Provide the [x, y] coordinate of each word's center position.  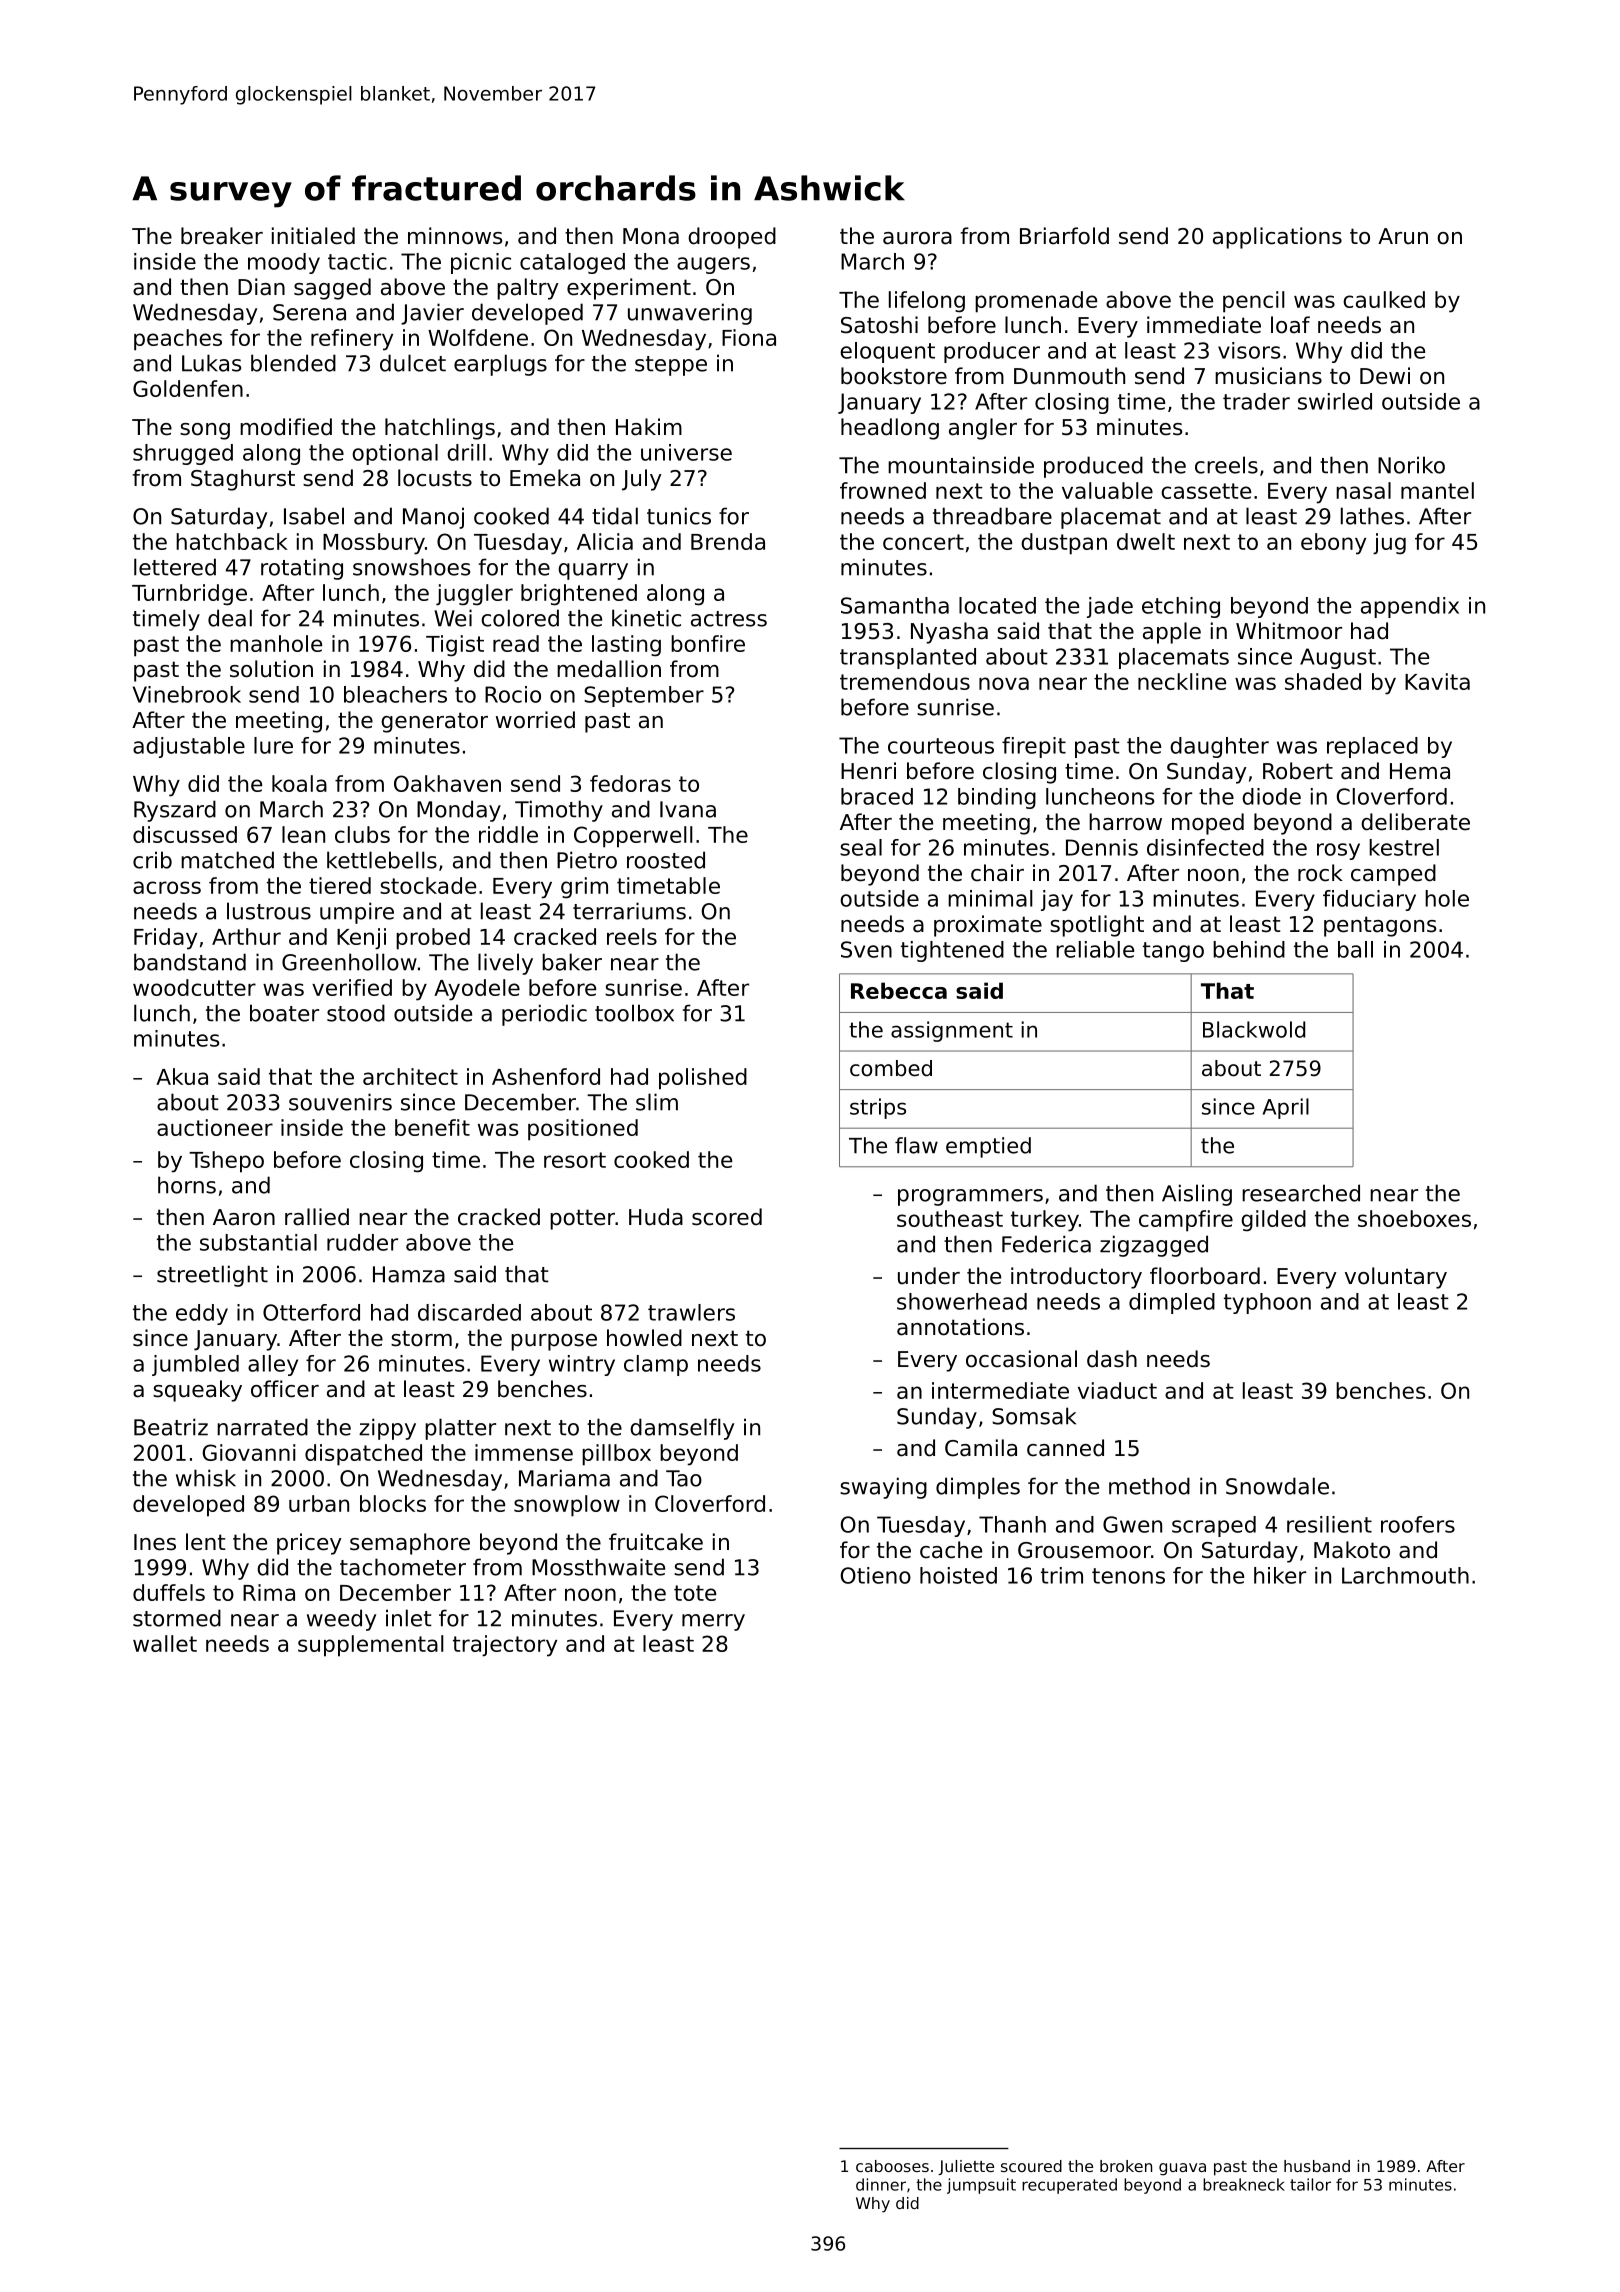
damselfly [682, 1429]
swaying [883, 1488]
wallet [165, 1643]
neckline [1182, 681]
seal [861, 847]
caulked [1384, 299]
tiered [340, 885]
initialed [313, 236]
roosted [666, 860]
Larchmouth [1405, 1575]
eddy [202, 1314]
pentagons [1380, 926]
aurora [917, 238]
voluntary [1396, 1278]
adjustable [189, 747]
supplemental [371, 1646]
